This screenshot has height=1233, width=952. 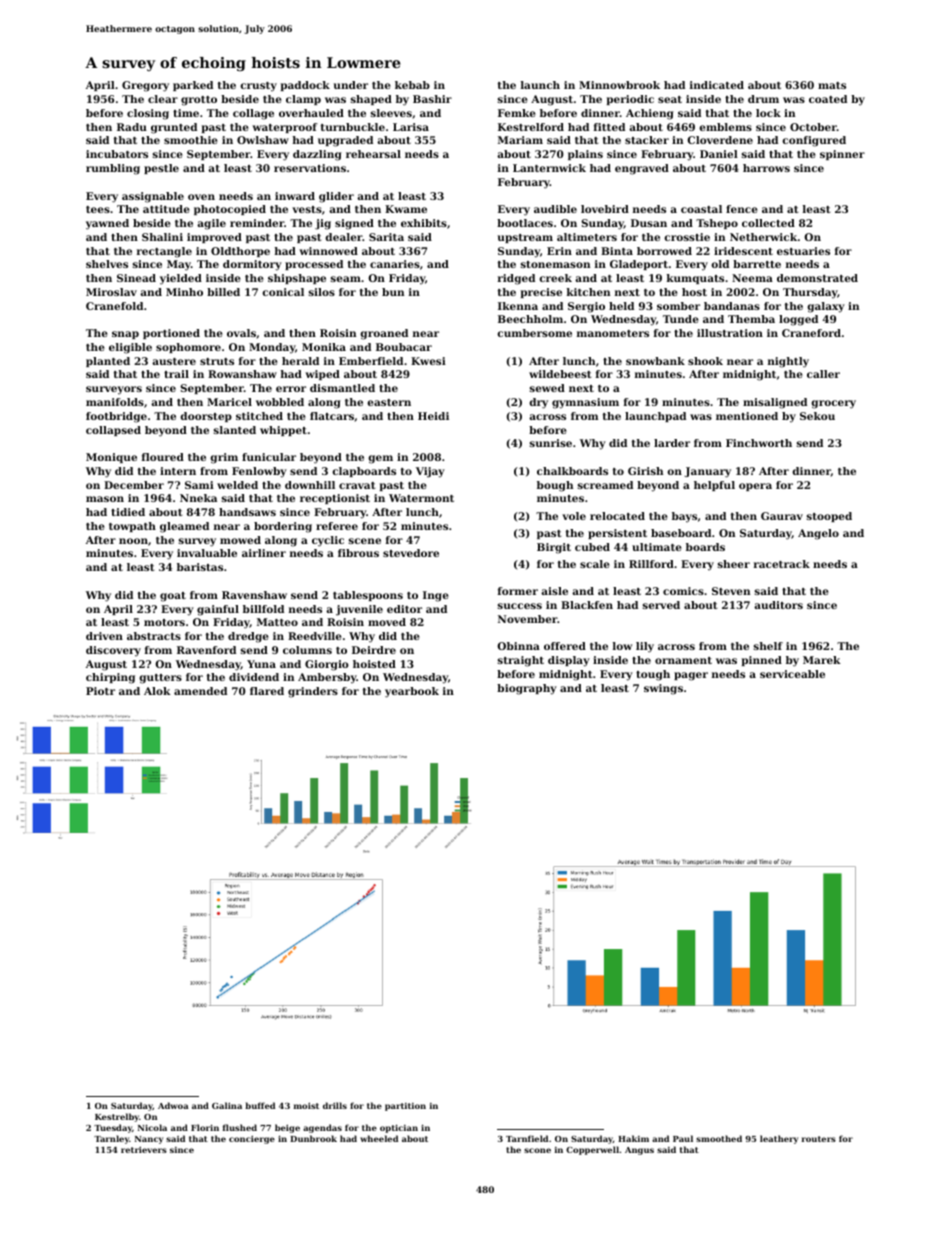 What do you see at coordinates (260, 1105) in the screenshot?
I see `buffed` at bounding box center [260, 1105].
